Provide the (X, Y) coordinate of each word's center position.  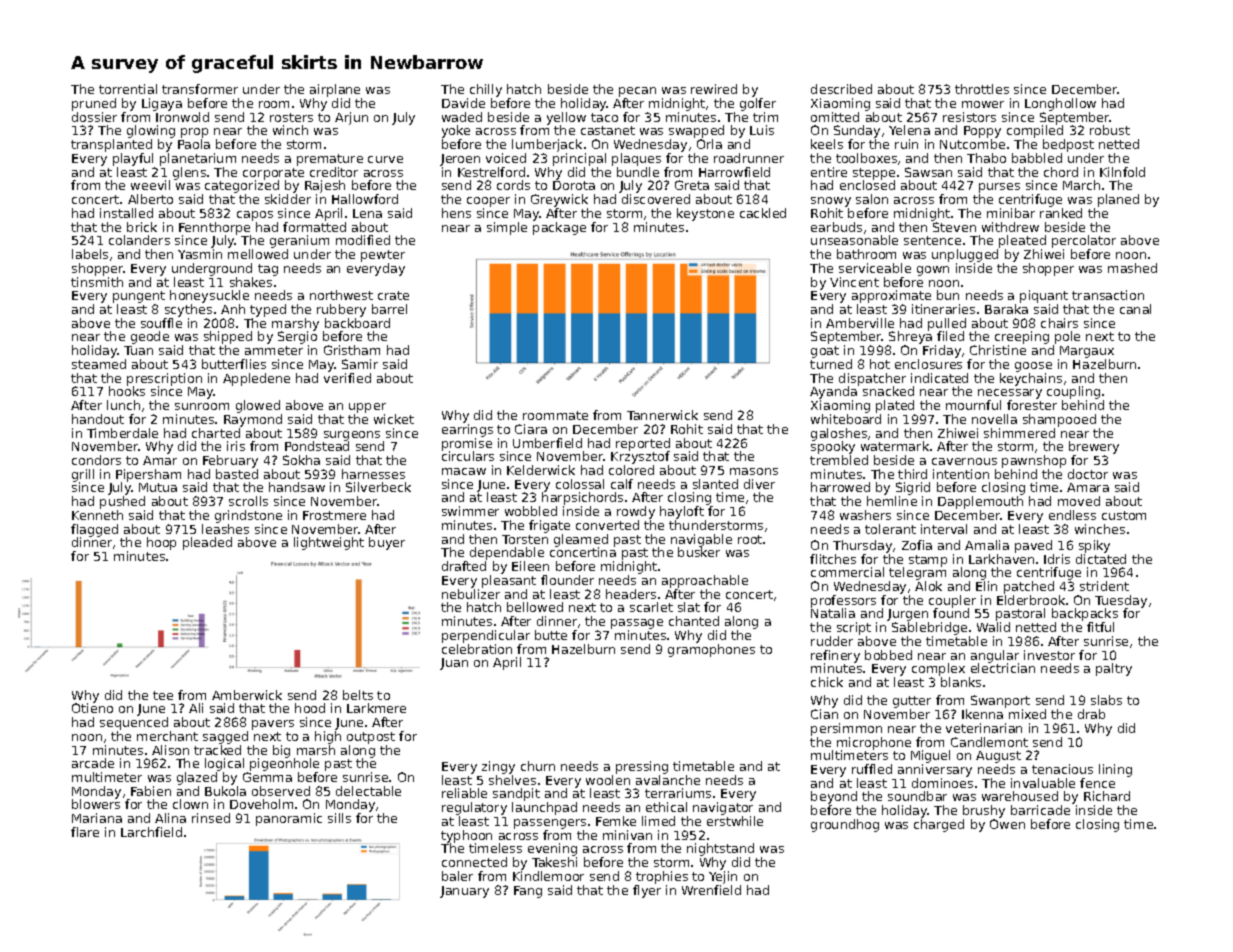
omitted (835, 117)
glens (189, 173)
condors (96, 460)
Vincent (854, 282)
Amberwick (247, 695)
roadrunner (749, 158)
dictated (1101, 559)
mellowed (258, 254)
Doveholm (261, 804)
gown (933, 271)
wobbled (531, 511)
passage (637, 624)
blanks (961, 682)
